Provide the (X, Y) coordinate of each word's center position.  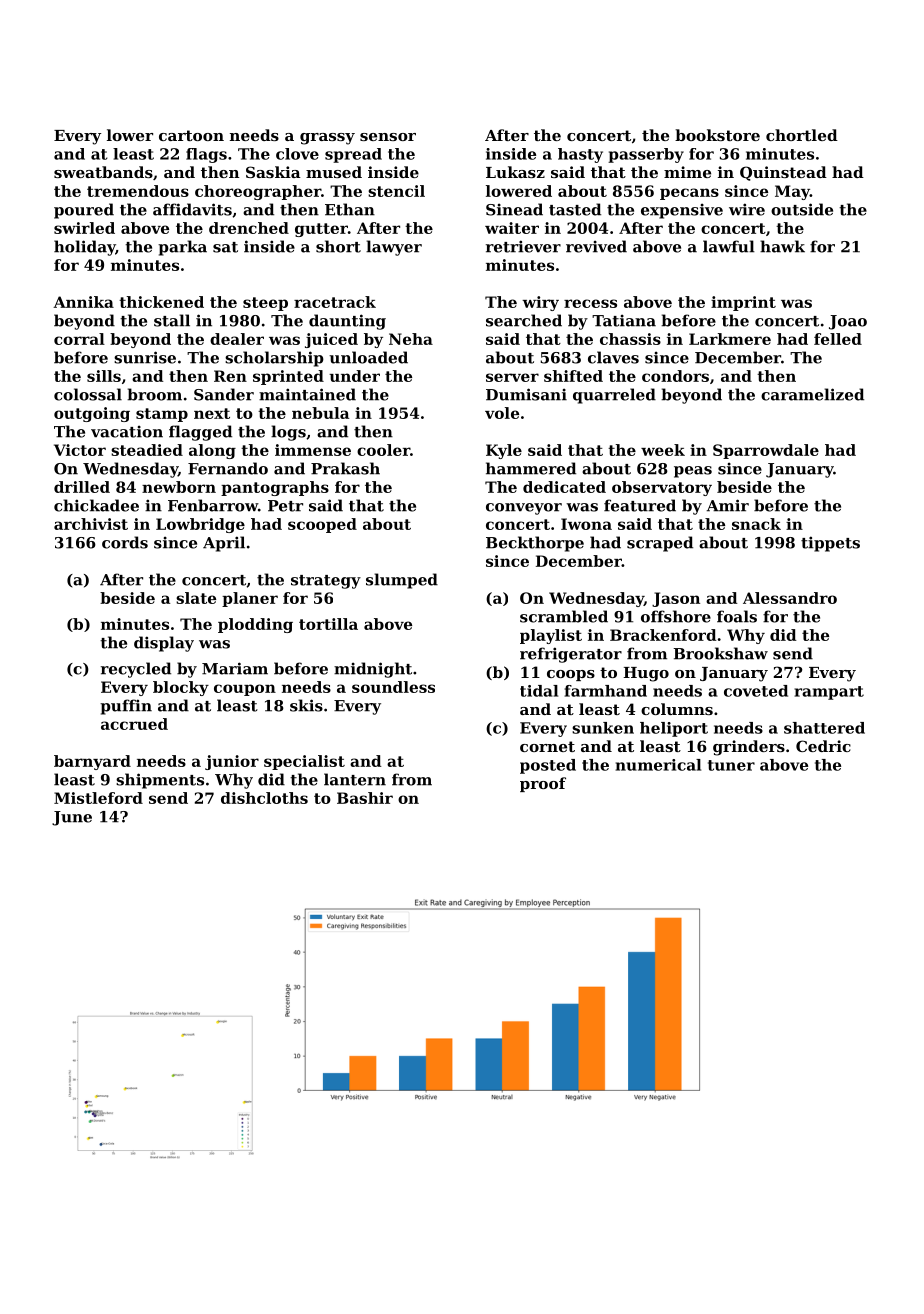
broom (154, 394)
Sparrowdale (766, 451)
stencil (396, 191)
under (354, 376)
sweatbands (103, 172)
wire (747, 209)
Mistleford (98, 798)
